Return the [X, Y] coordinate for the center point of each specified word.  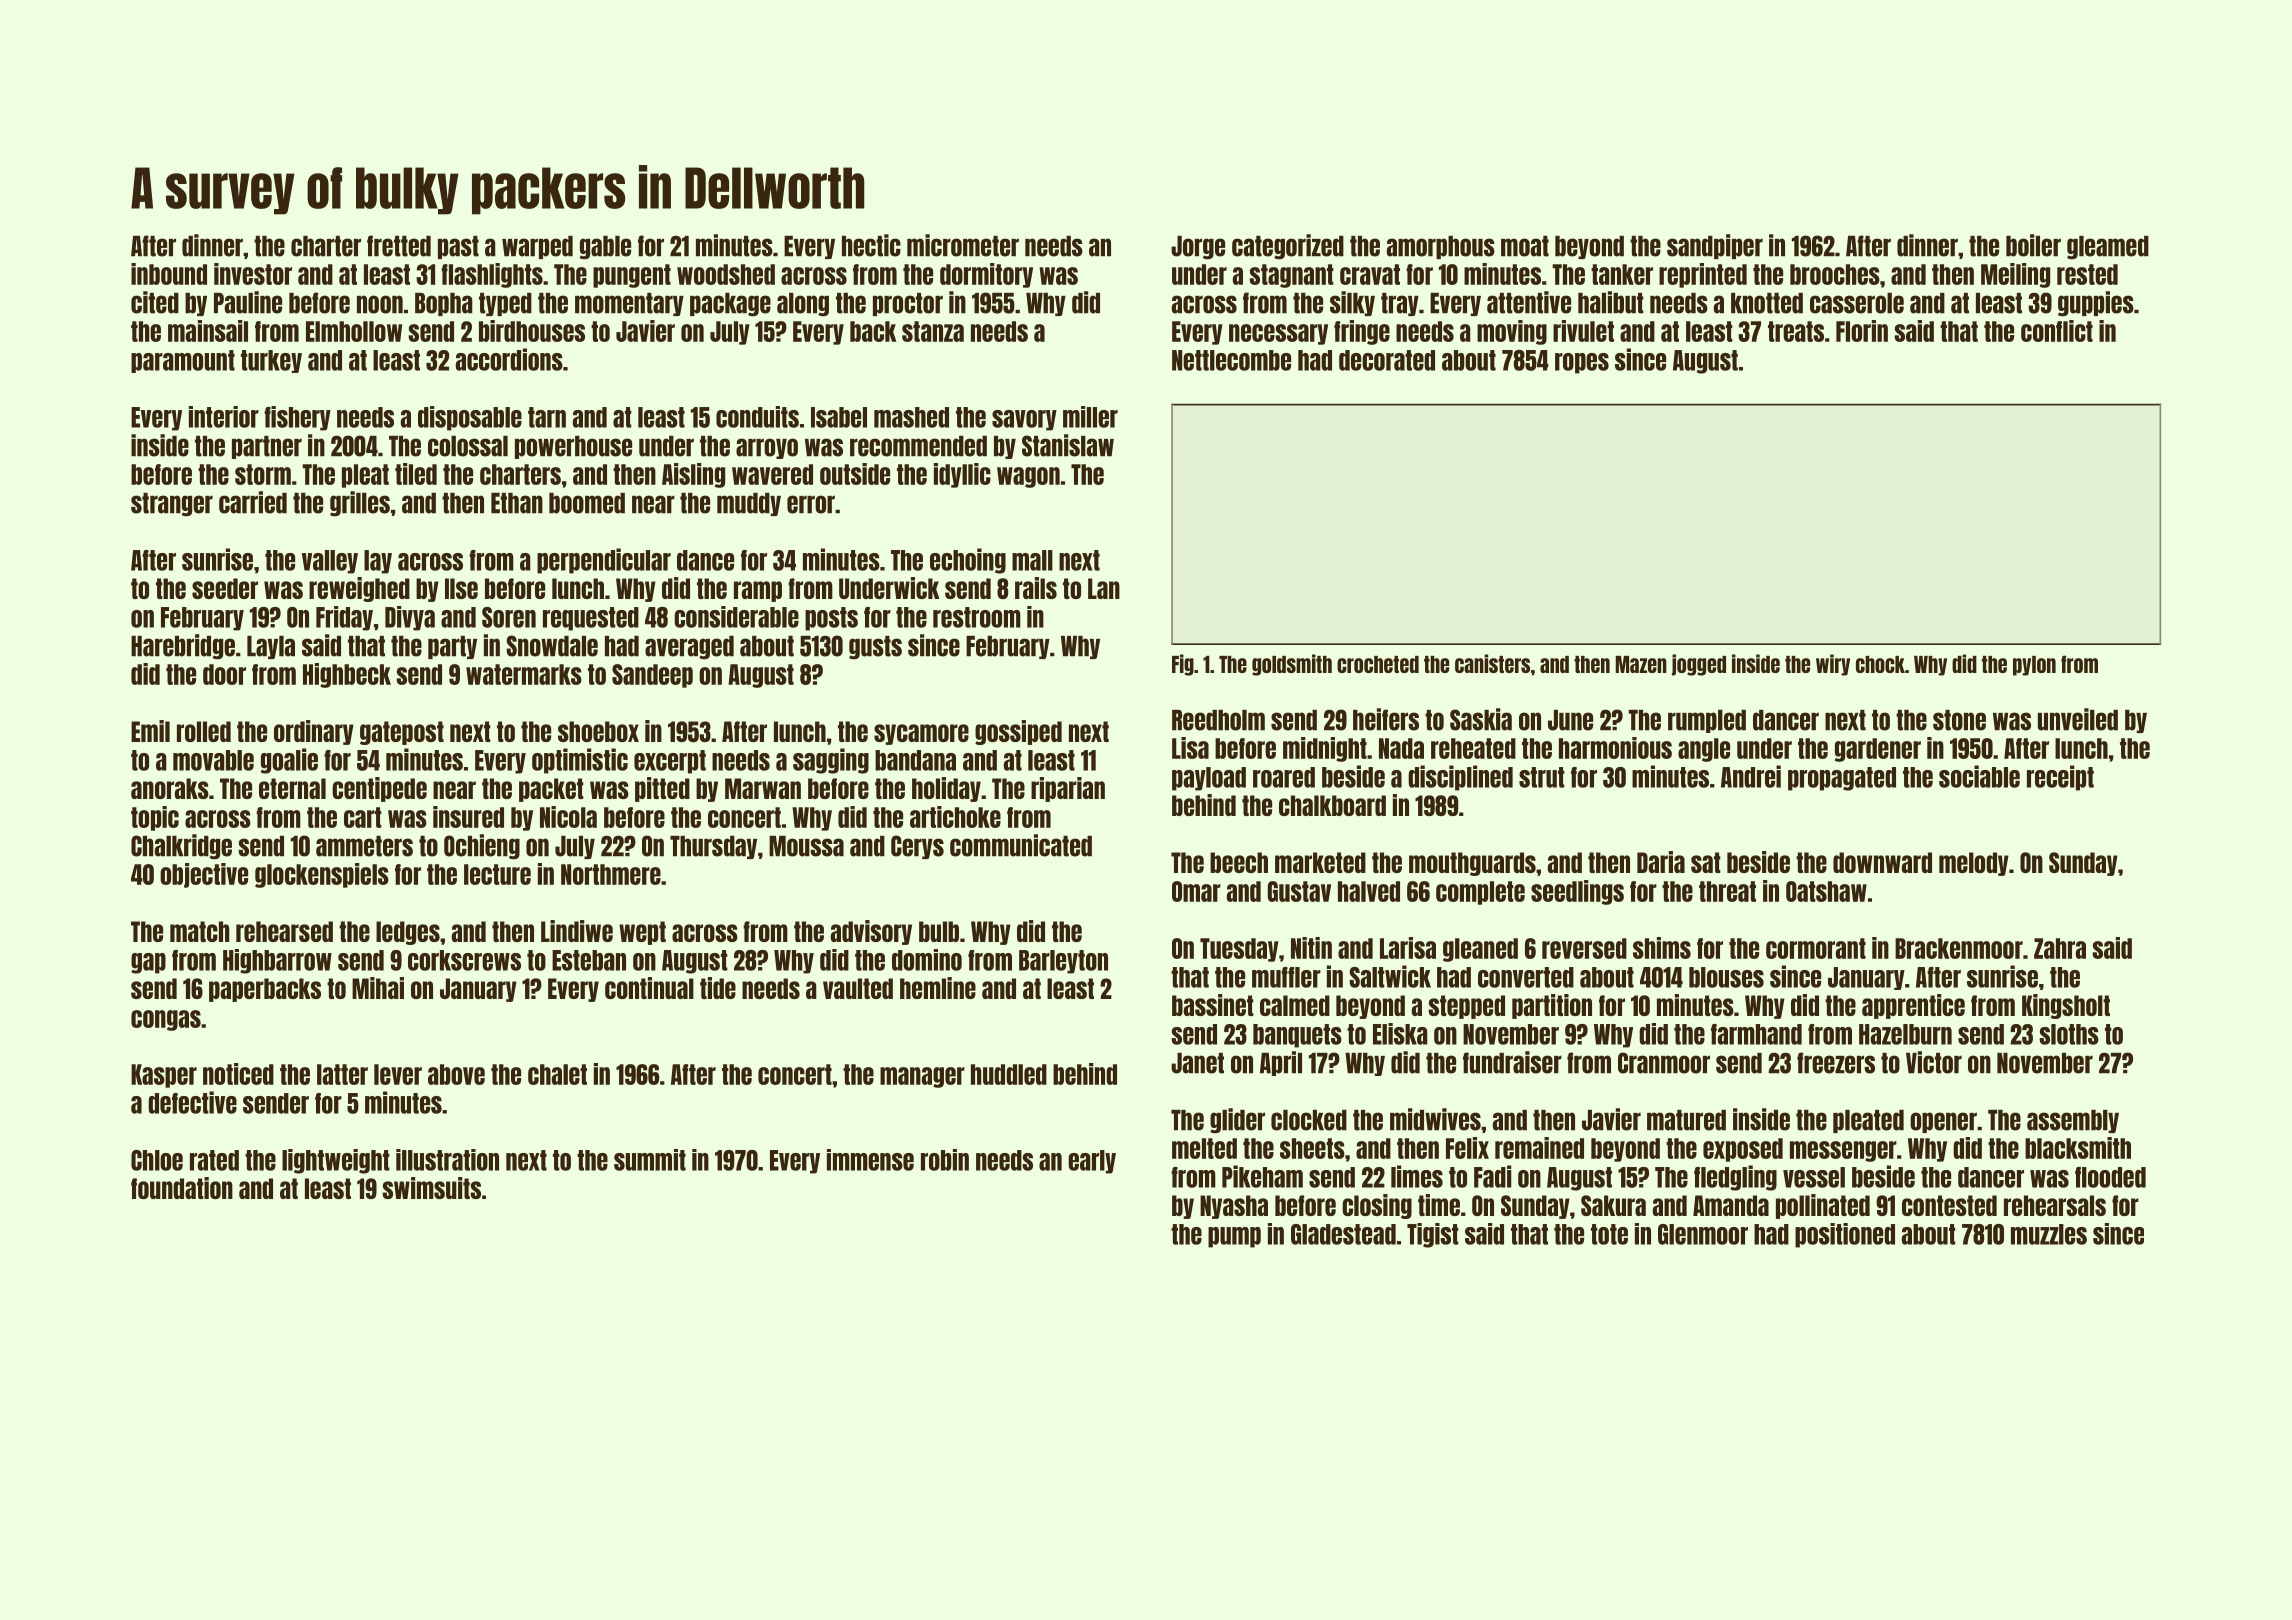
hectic [871, 245]
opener [1943, 1122]
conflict [2057, 331]
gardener [1878, 750]
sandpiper [1715, 246]
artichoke [955, 817]
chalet [557, 1074]
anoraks [170, 788]
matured [1686, 1120]
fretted [399, 246]
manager [922, 1077]
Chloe [157, 1160]
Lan [1104, 588]
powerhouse [573, 447]
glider [1237, 1121]
